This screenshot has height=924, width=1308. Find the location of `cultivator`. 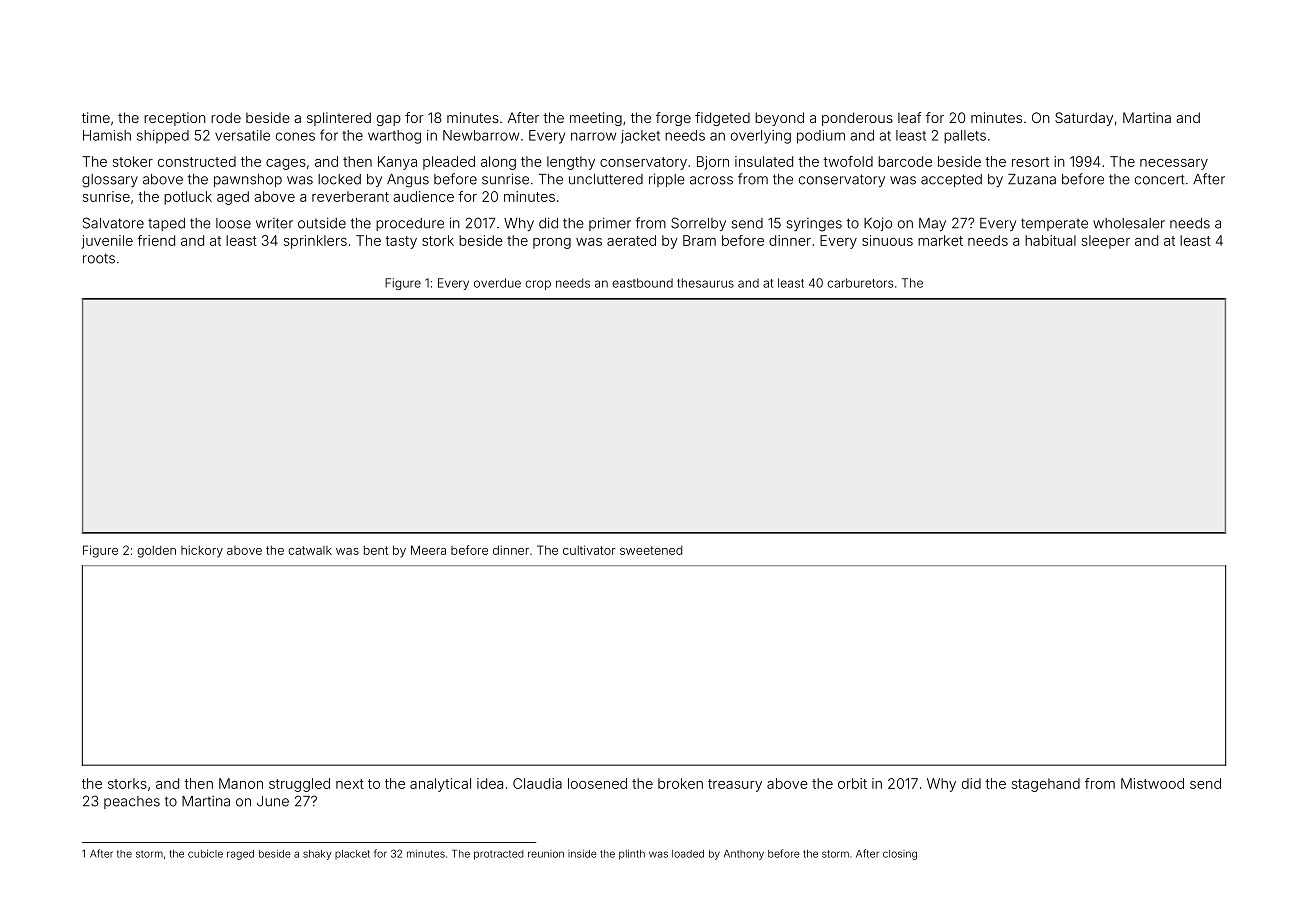

cultivator is located at coordinates (589, 550).
